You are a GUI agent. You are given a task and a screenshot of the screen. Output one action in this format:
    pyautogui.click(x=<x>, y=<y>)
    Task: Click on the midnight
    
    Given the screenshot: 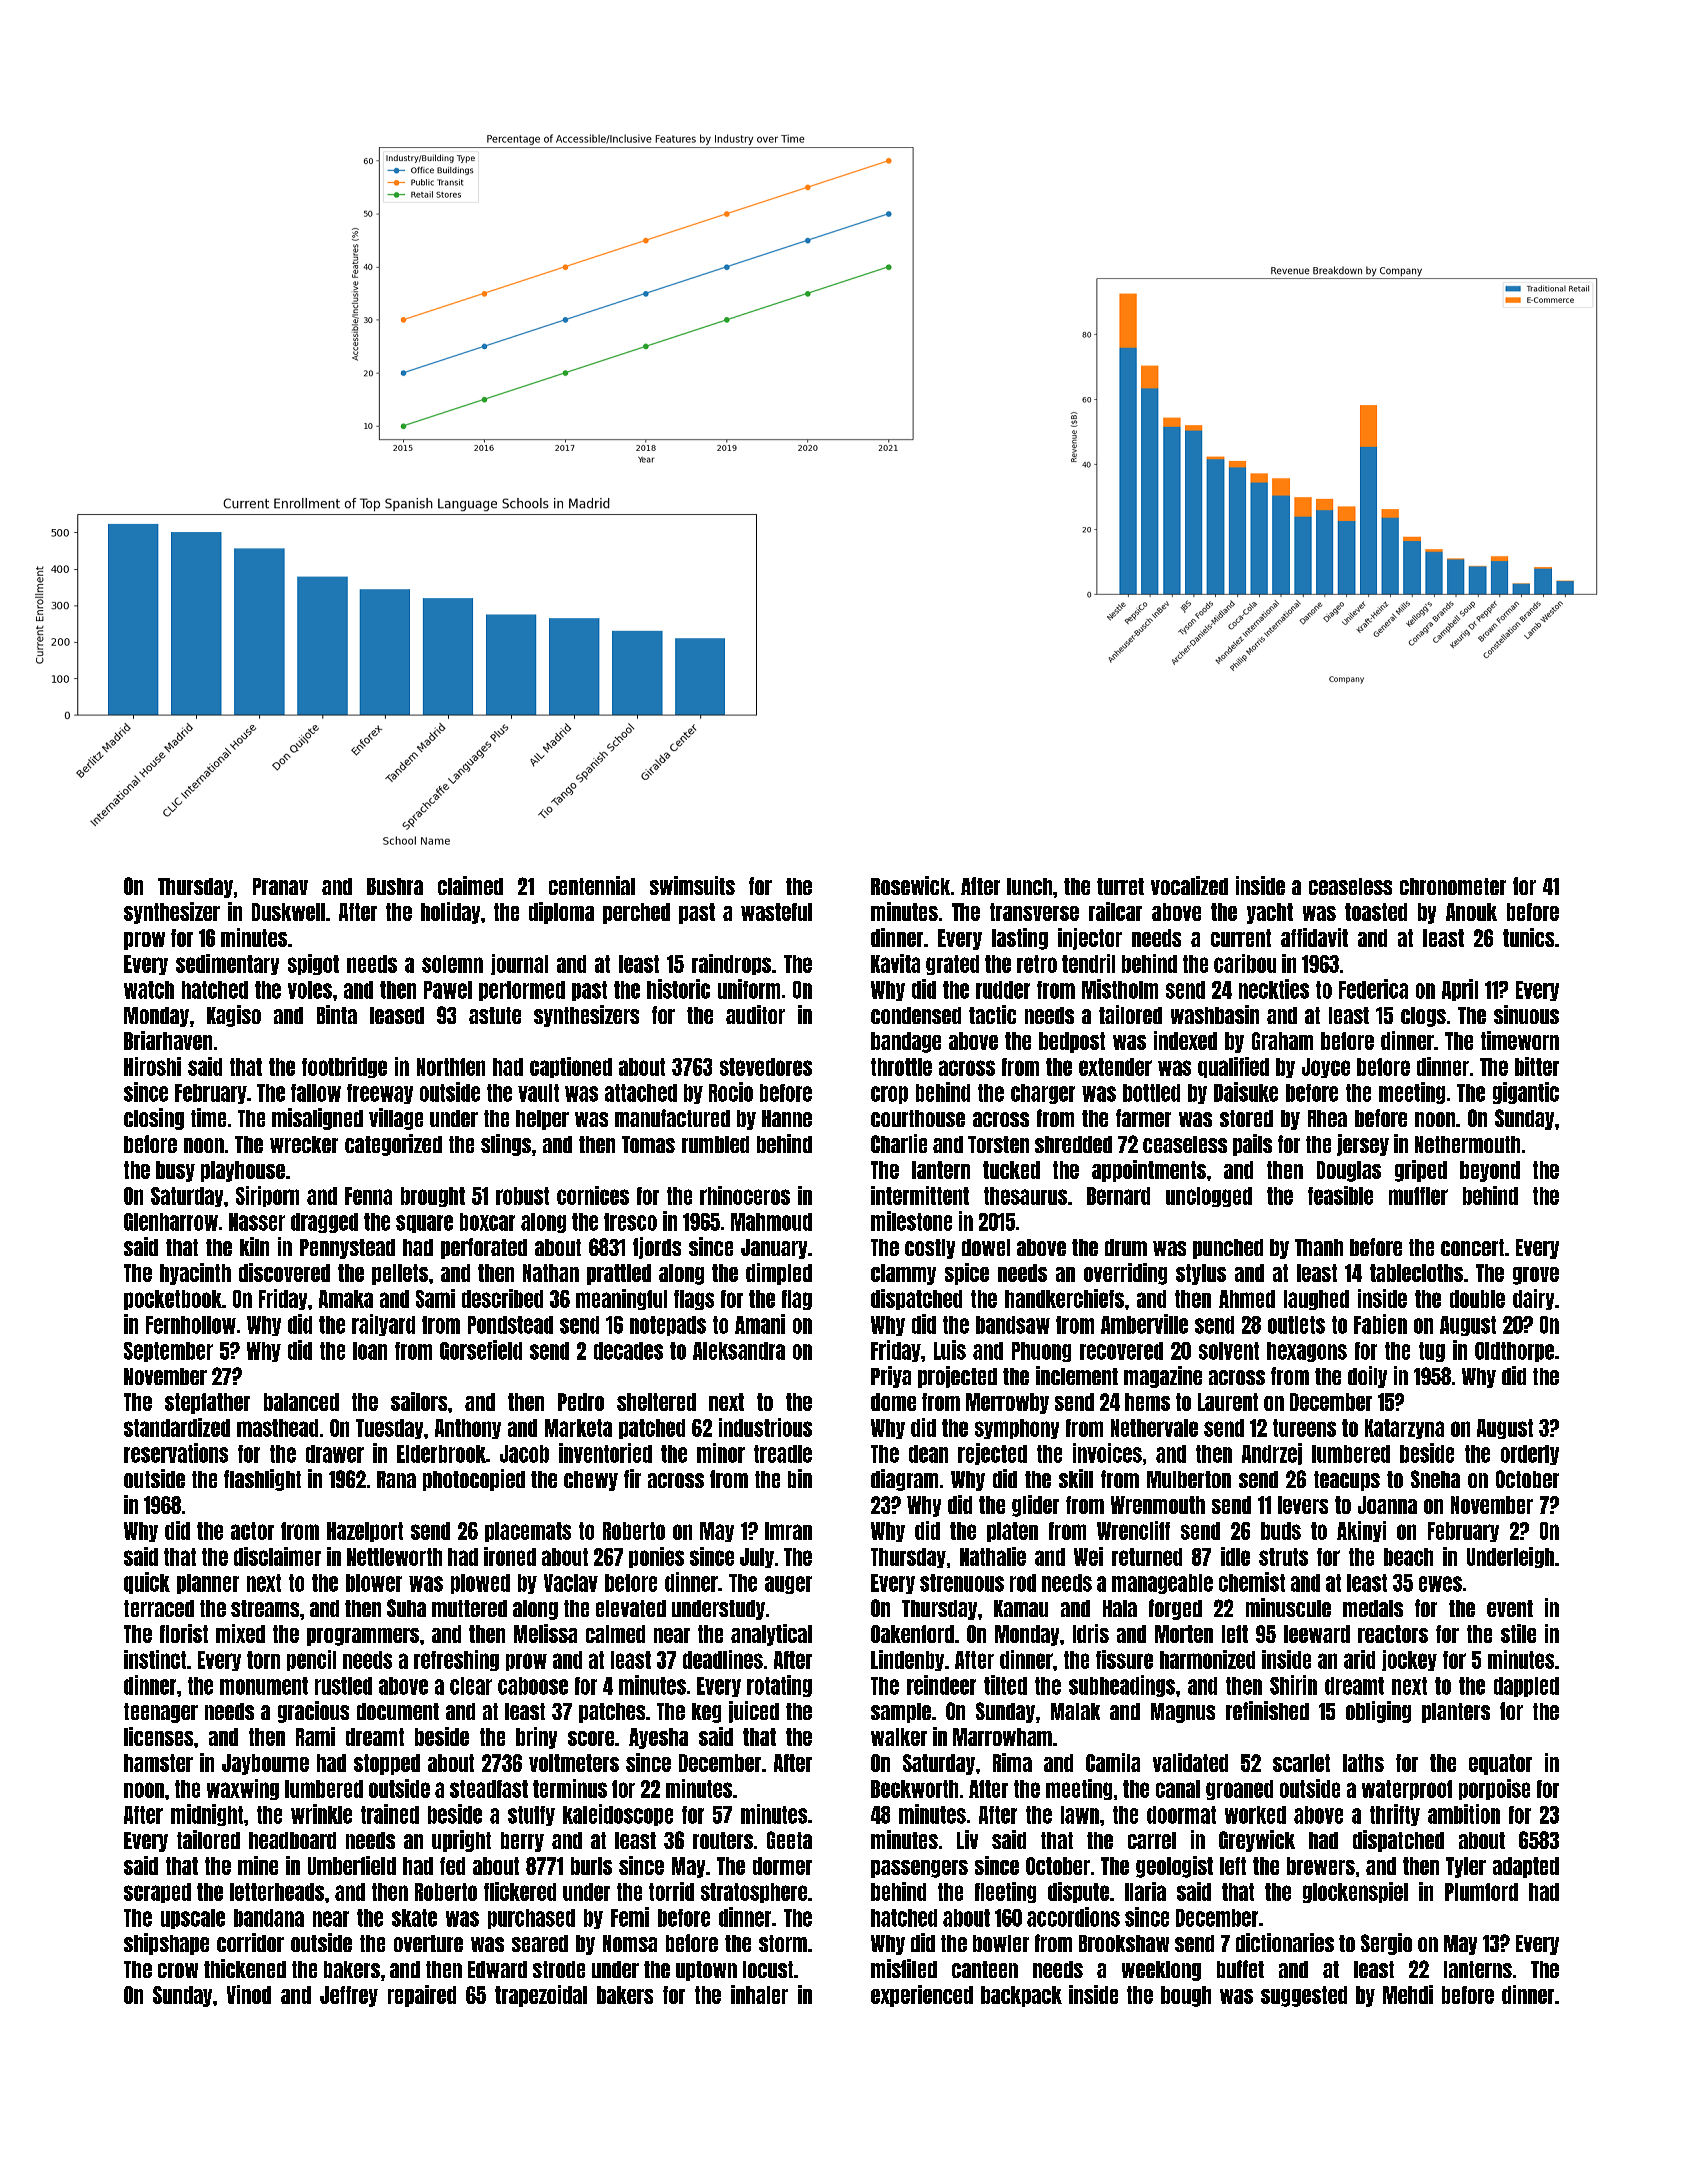 What is the action you would take?
    pyautogui.click(x=207, y=1815)
